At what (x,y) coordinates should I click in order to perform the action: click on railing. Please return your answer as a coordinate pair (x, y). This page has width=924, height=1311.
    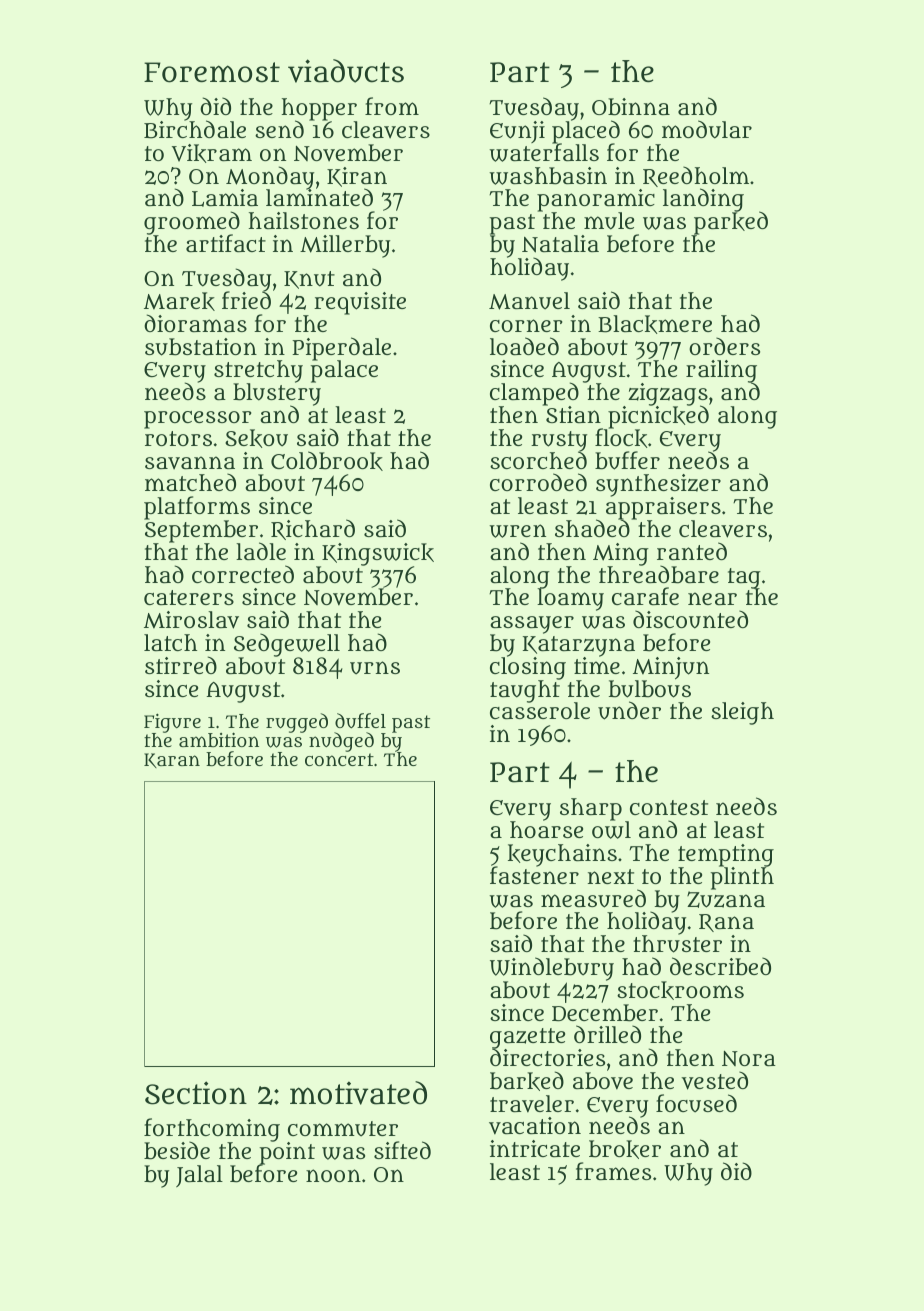
    Looking at the image, I should click on (721, 371).
